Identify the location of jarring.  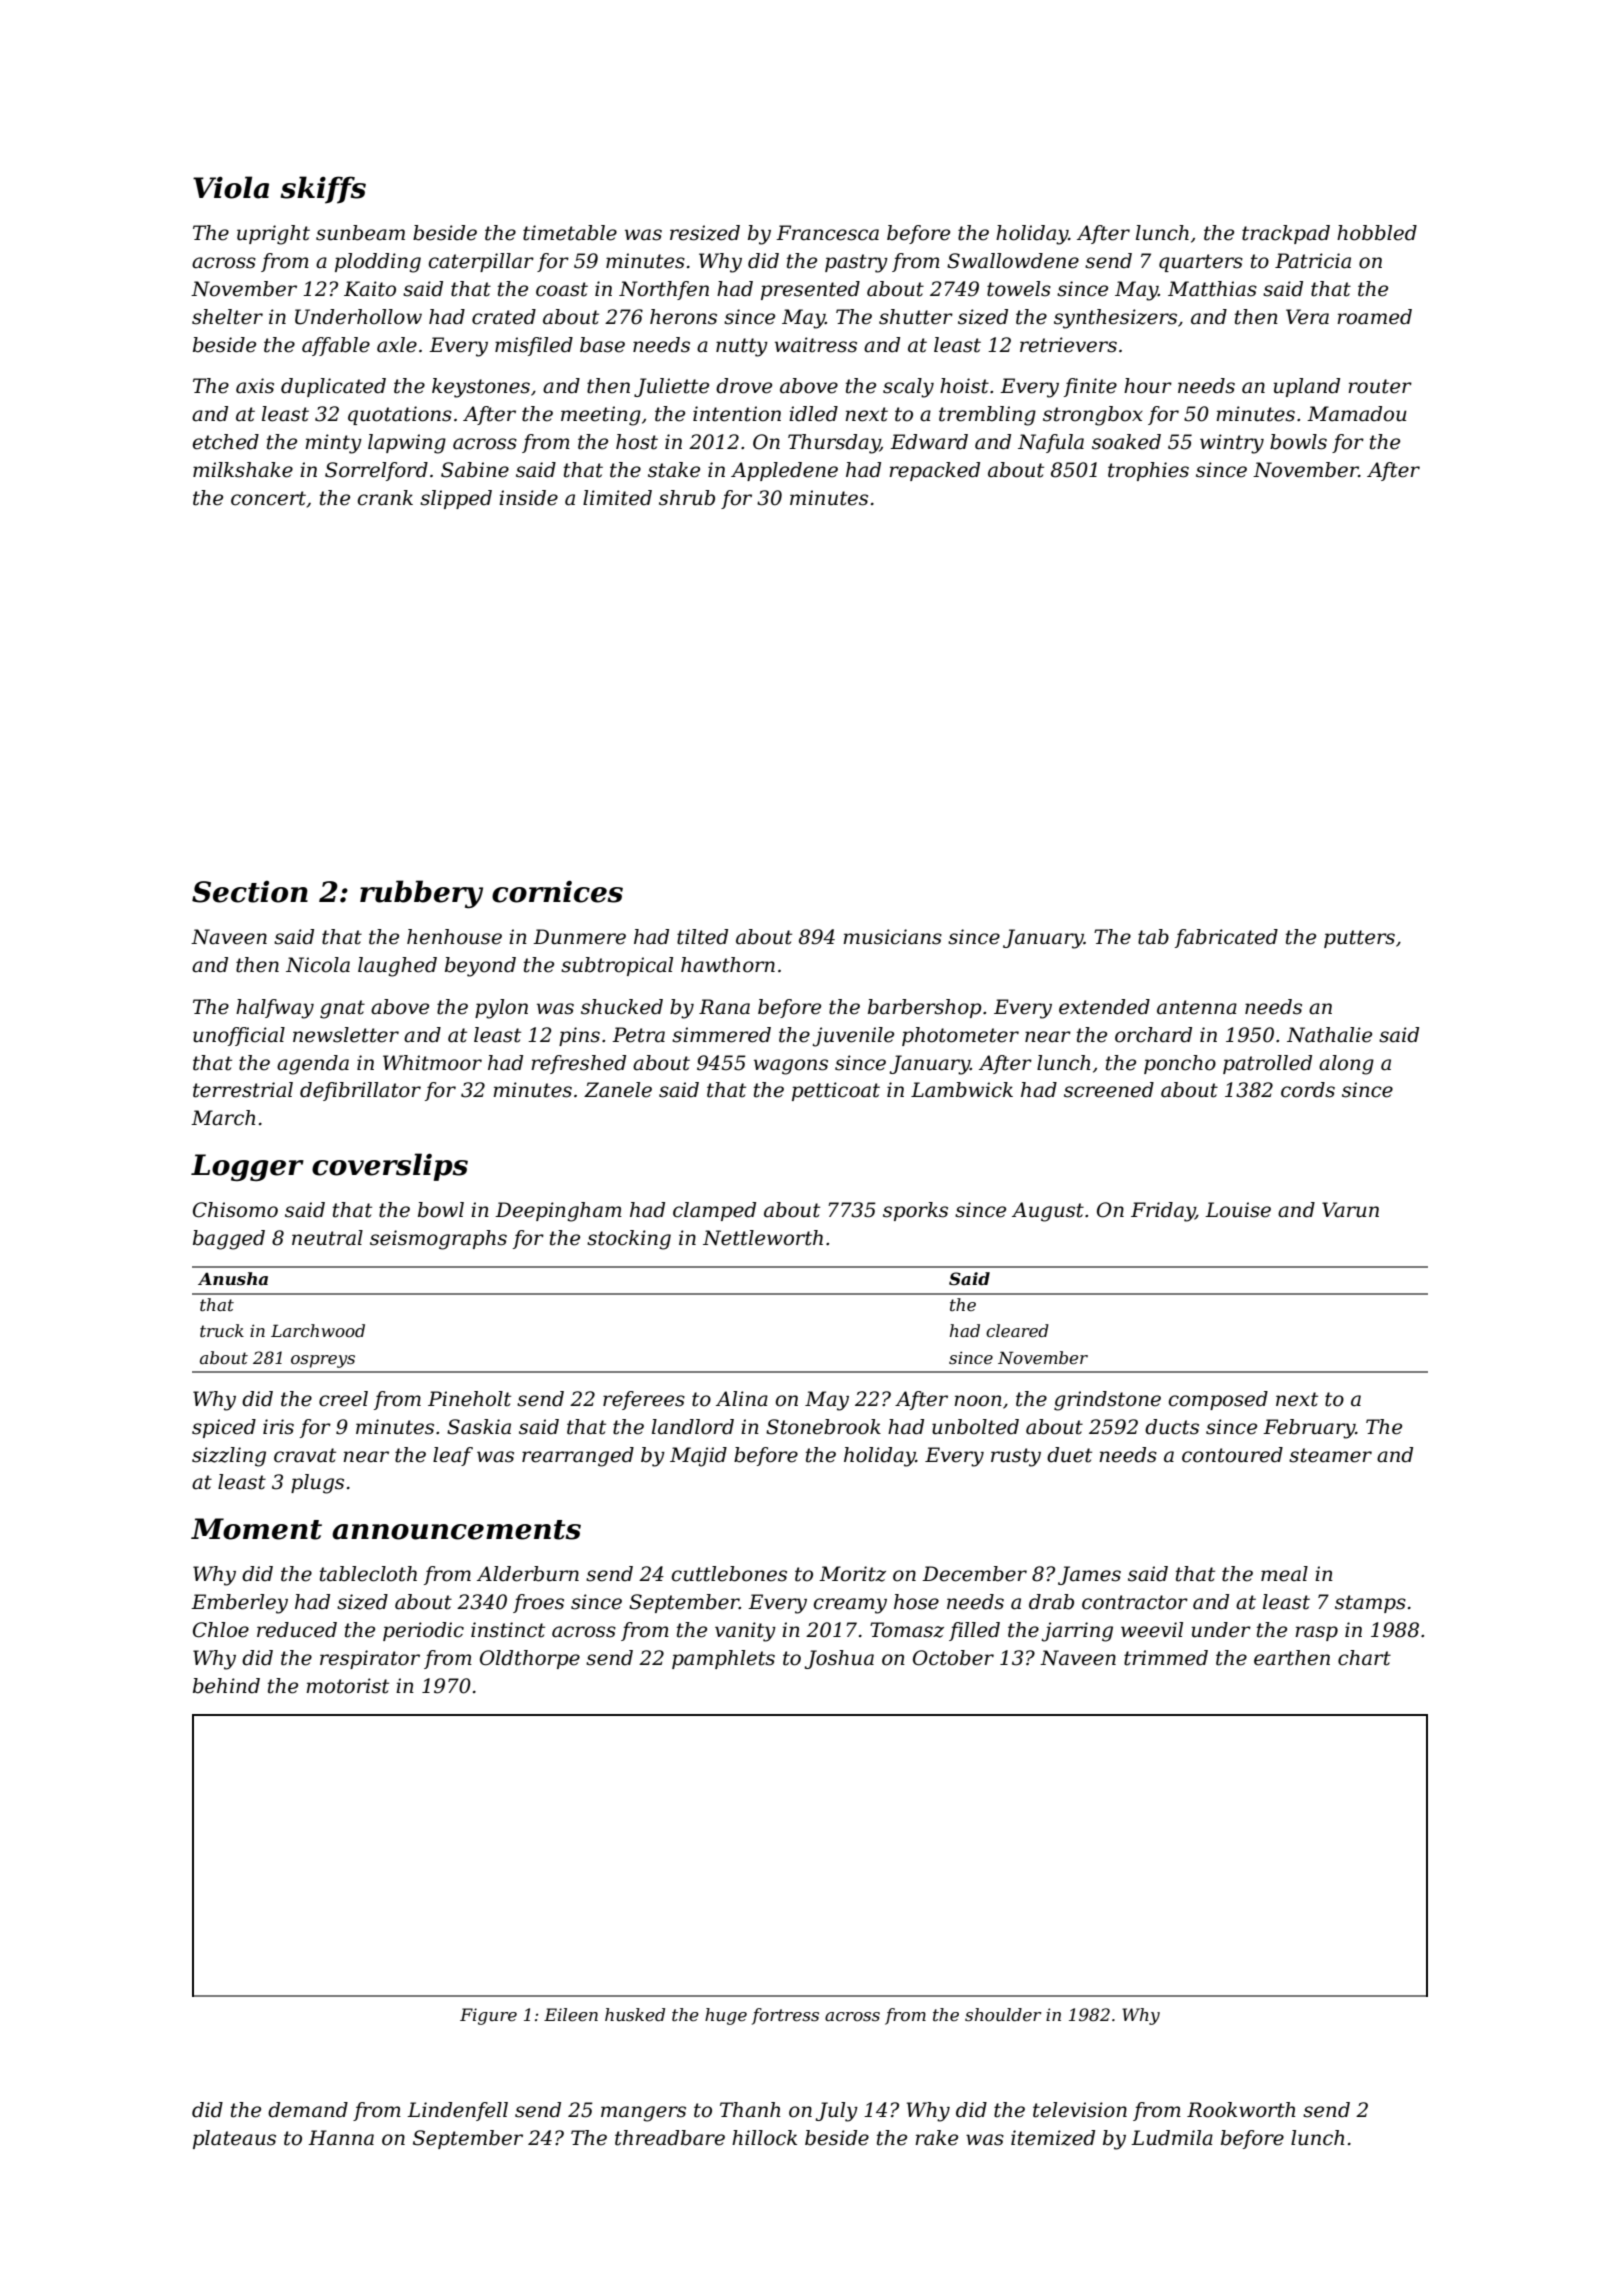
(1077, 1632).
